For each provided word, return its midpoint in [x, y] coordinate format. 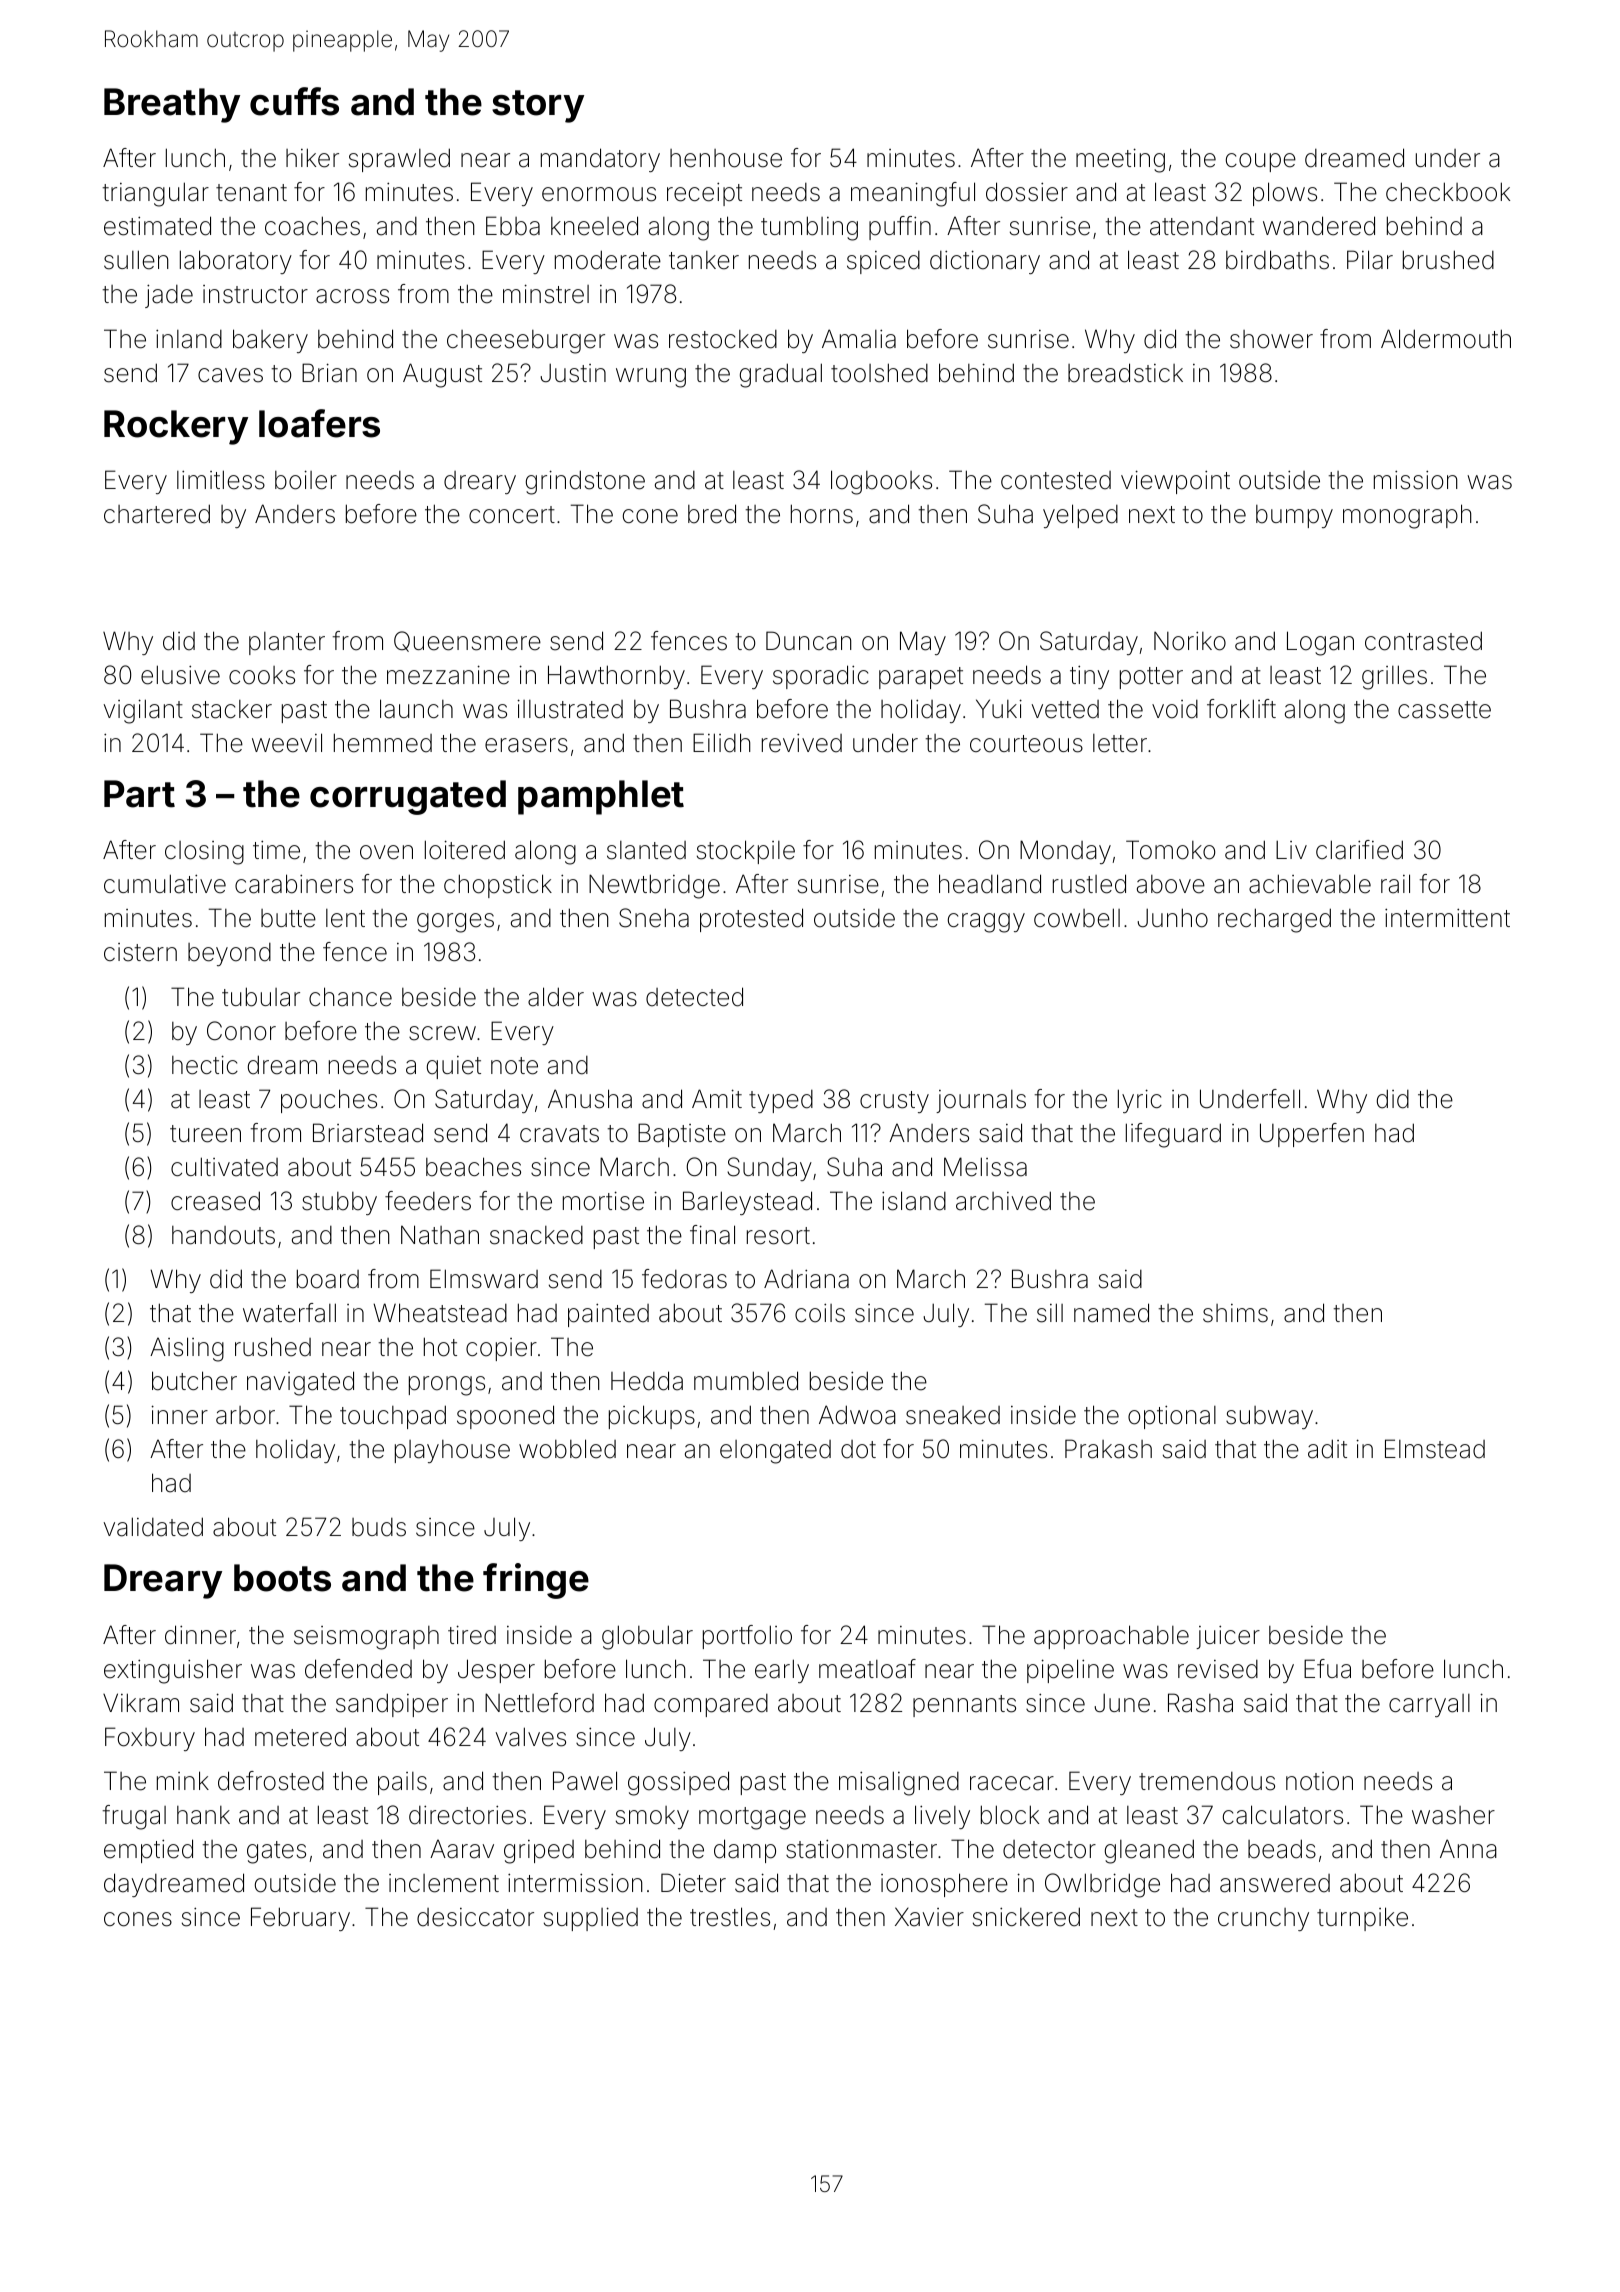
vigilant [143, 711]
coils [820, 1313]
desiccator [475, 1917]
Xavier [929, 1917]
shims [1235, 1313]
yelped [1080, 516]
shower [1271, 339]
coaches [312, 226]
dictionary [985, 262]
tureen [205, 1134]
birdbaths [1277, 260]
